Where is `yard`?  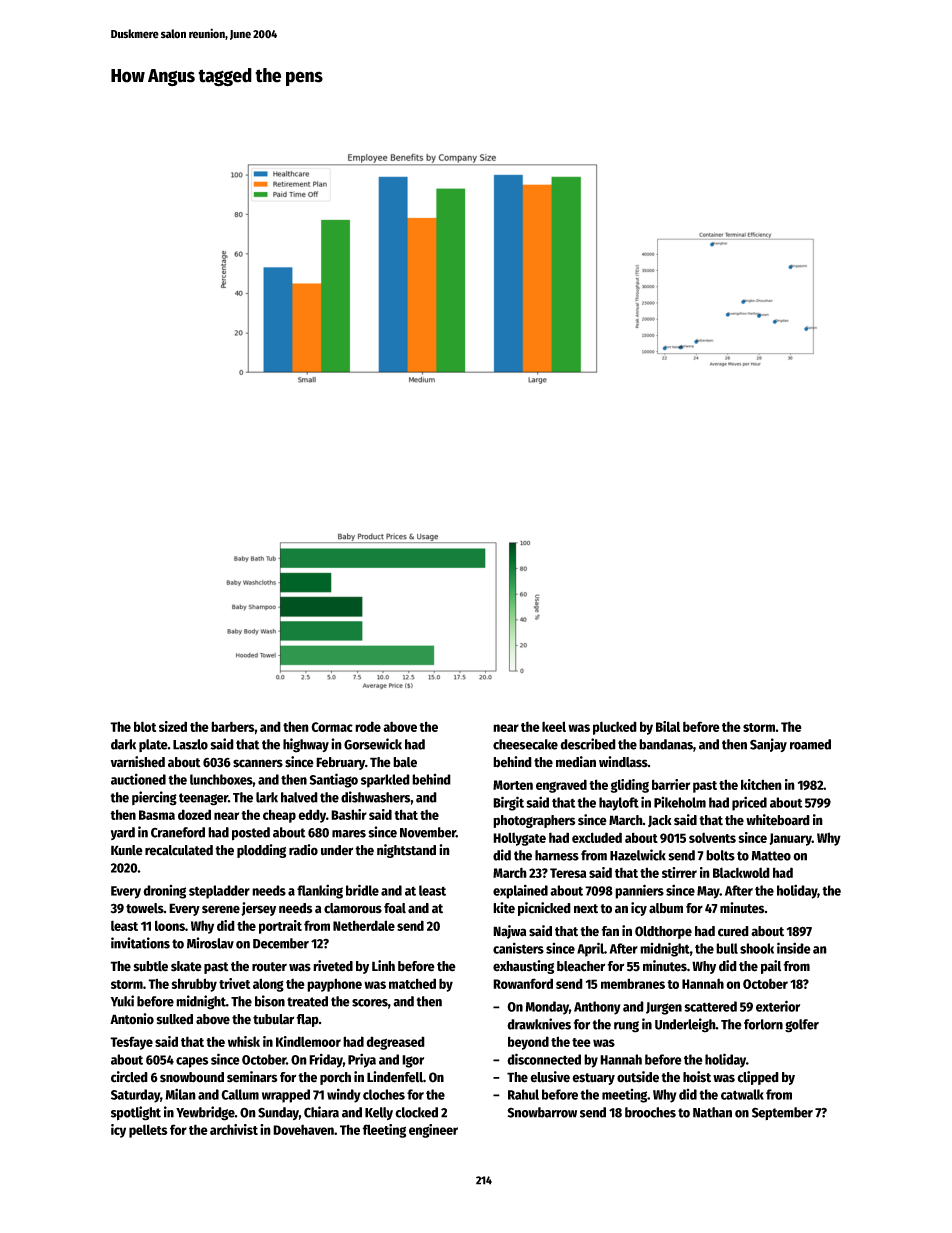
yard is located at coordinates (123, 833).
